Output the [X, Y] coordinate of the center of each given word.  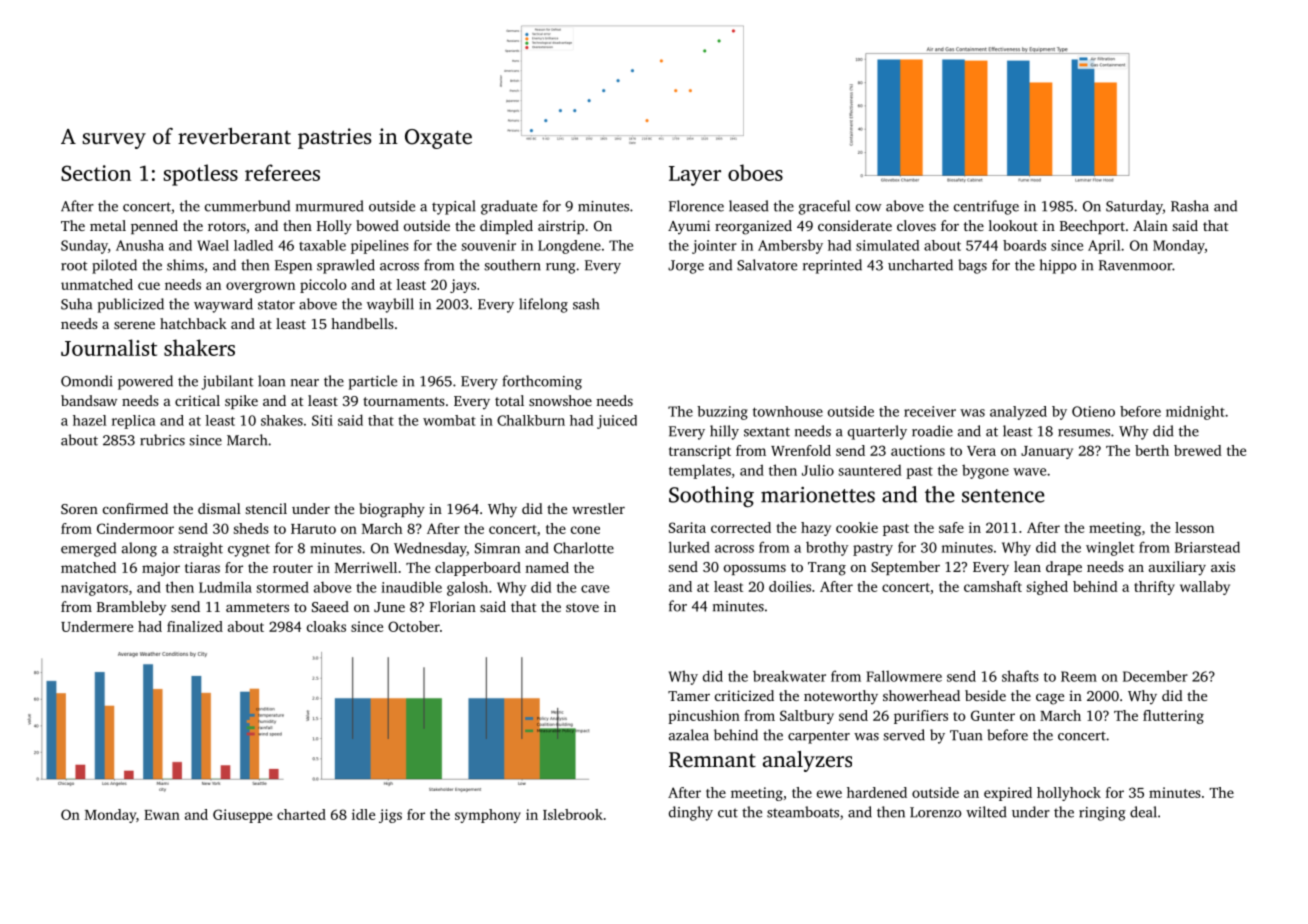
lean [1027, 566]
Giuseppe [242, 816]
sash [586, 304]
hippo [1058, 266]
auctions [918, 450]
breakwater [789, 676]
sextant [767, 432]
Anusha [140, 245]
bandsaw [89, 400]
